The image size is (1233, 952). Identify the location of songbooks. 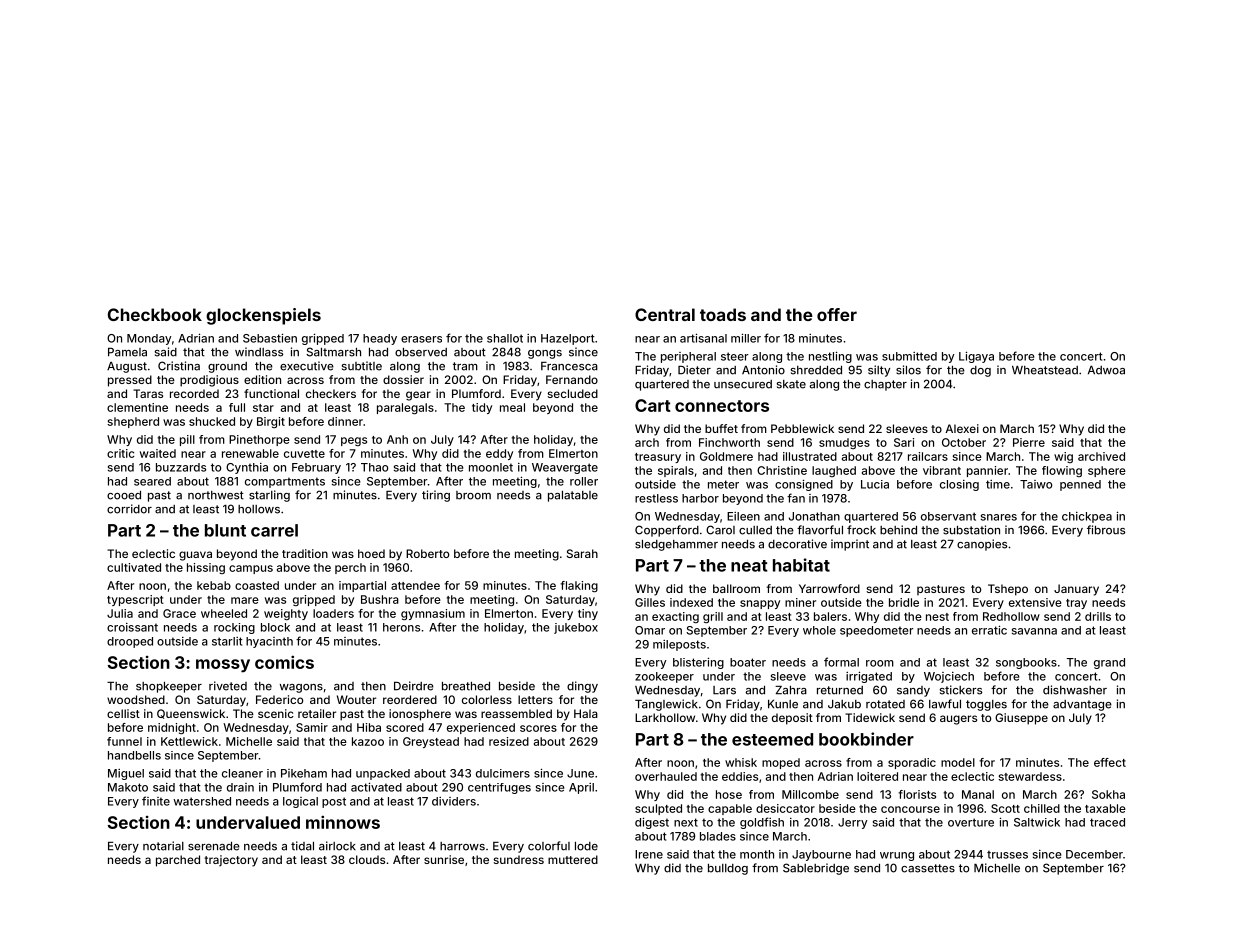
(1026, 663).
